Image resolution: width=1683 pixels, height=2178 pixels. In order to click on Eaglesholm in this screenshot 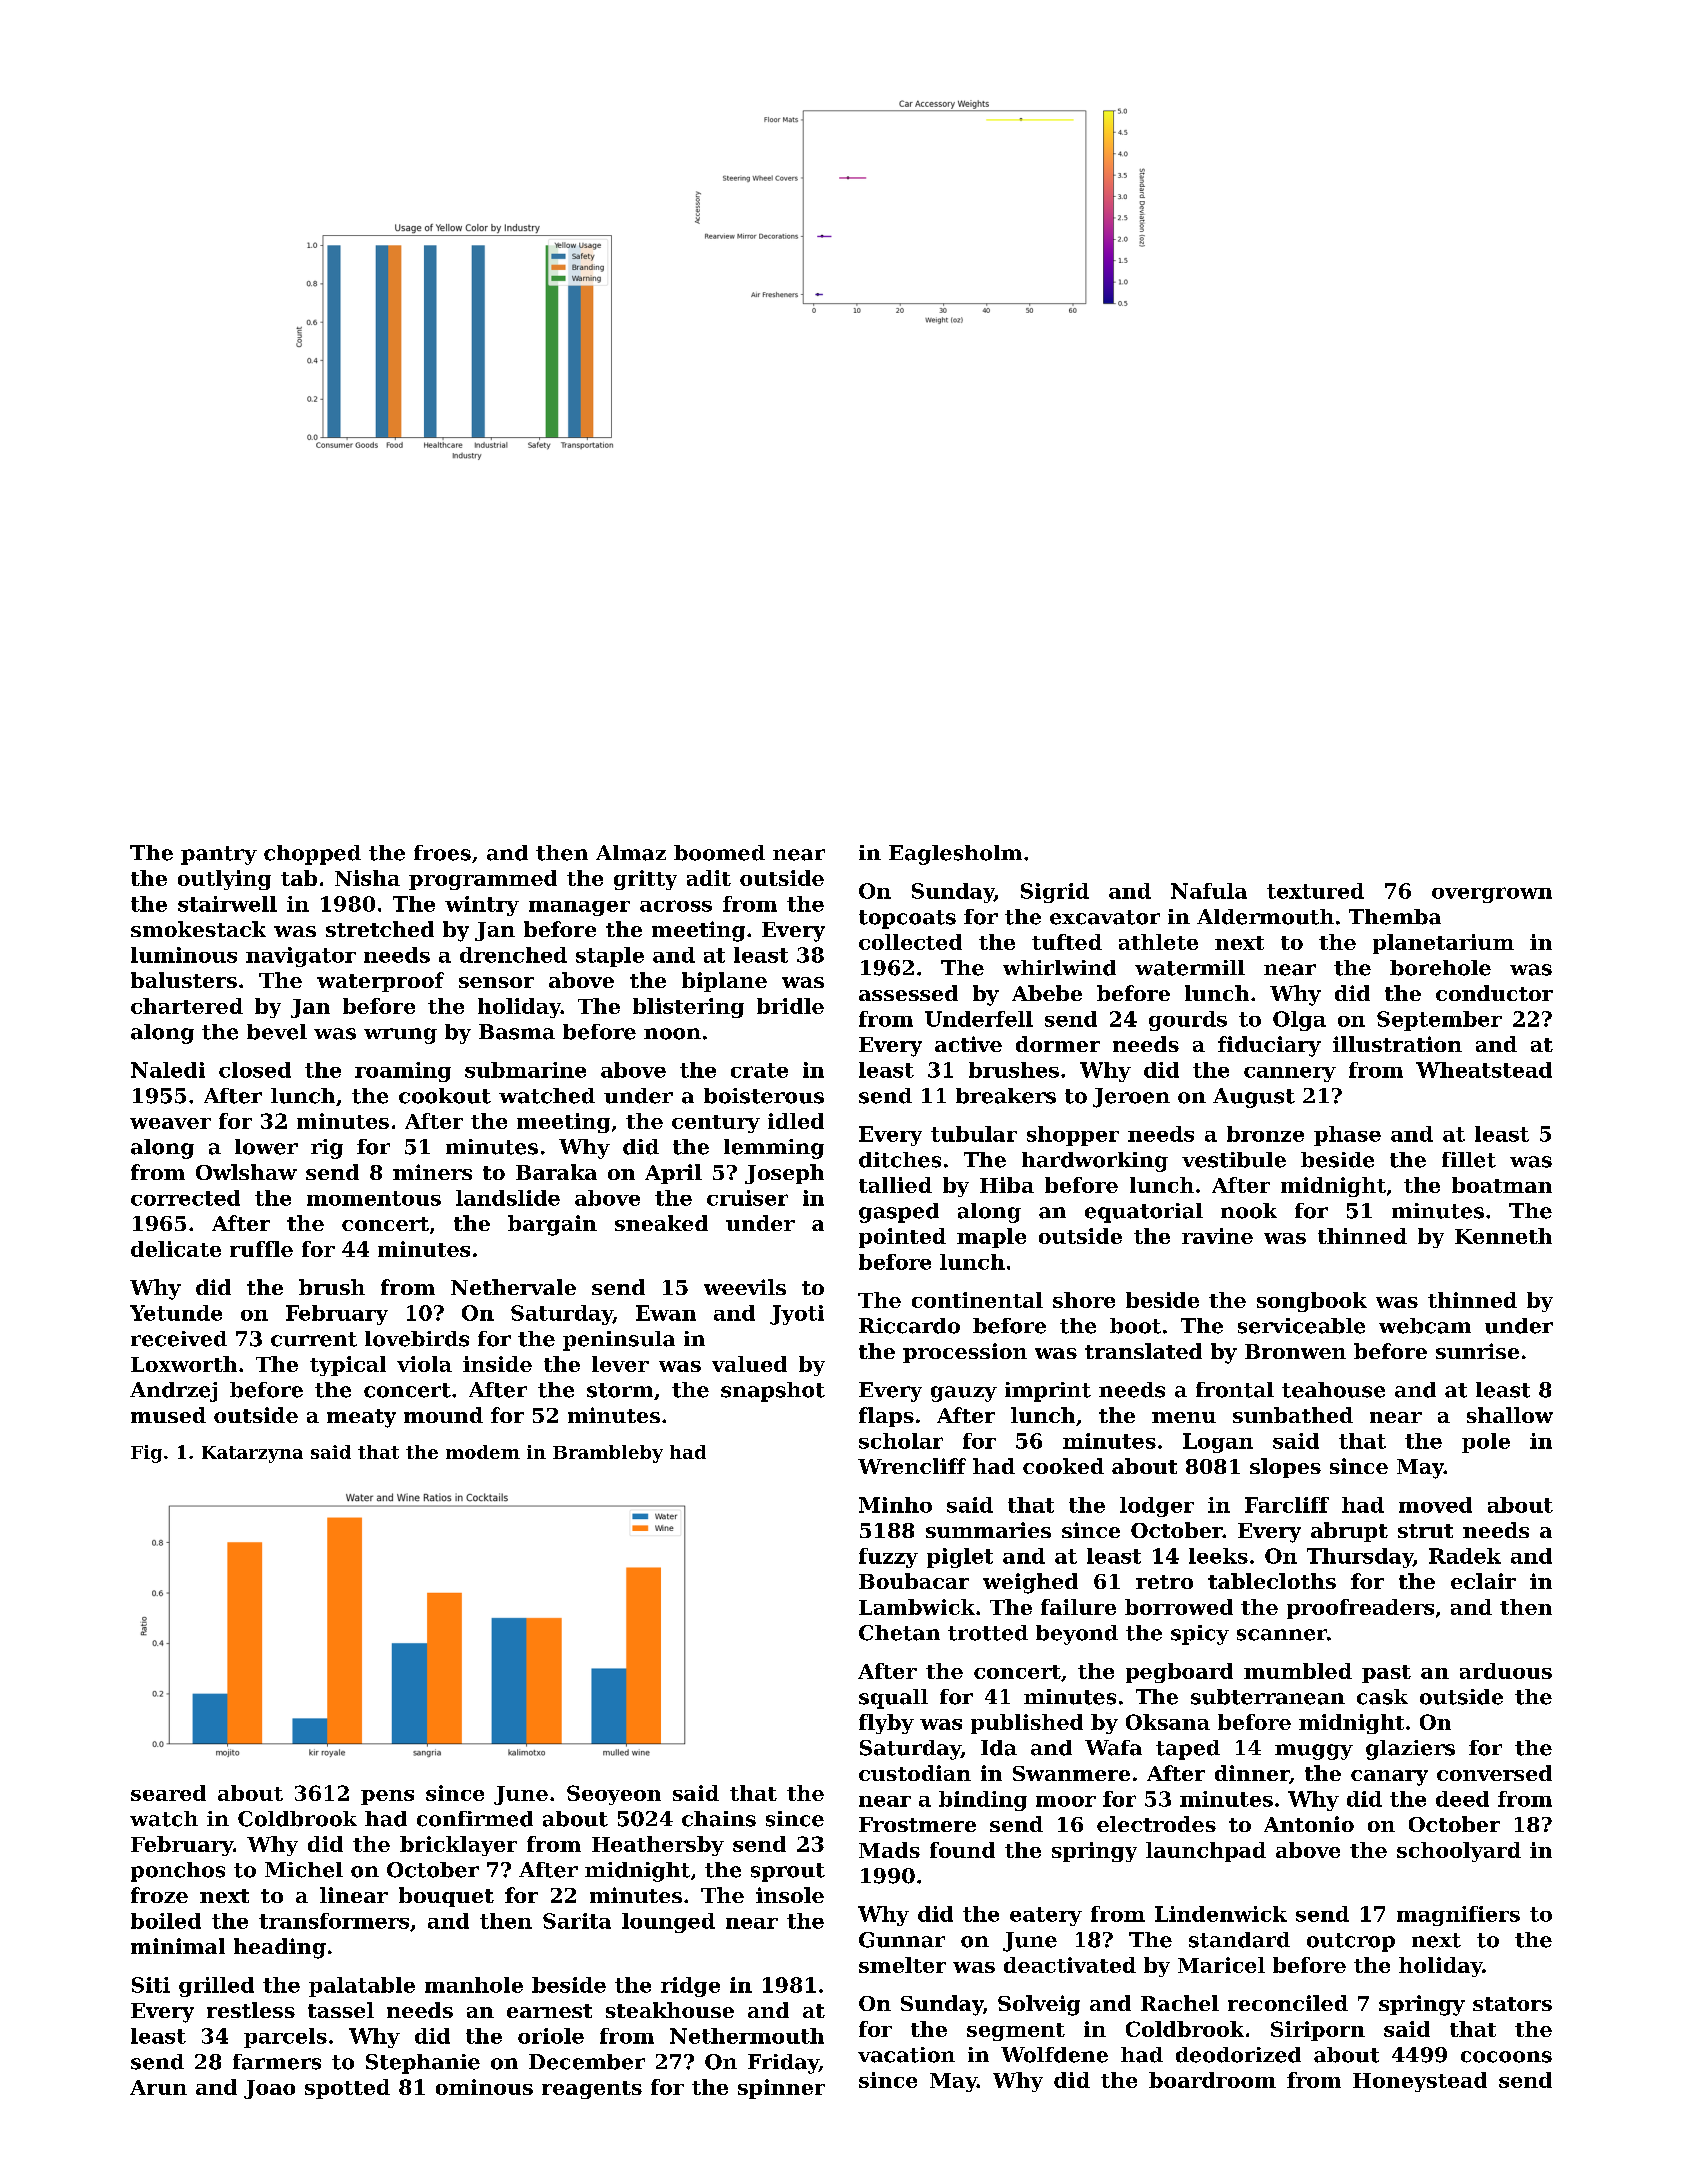, I will do `click(955, 855)`.
